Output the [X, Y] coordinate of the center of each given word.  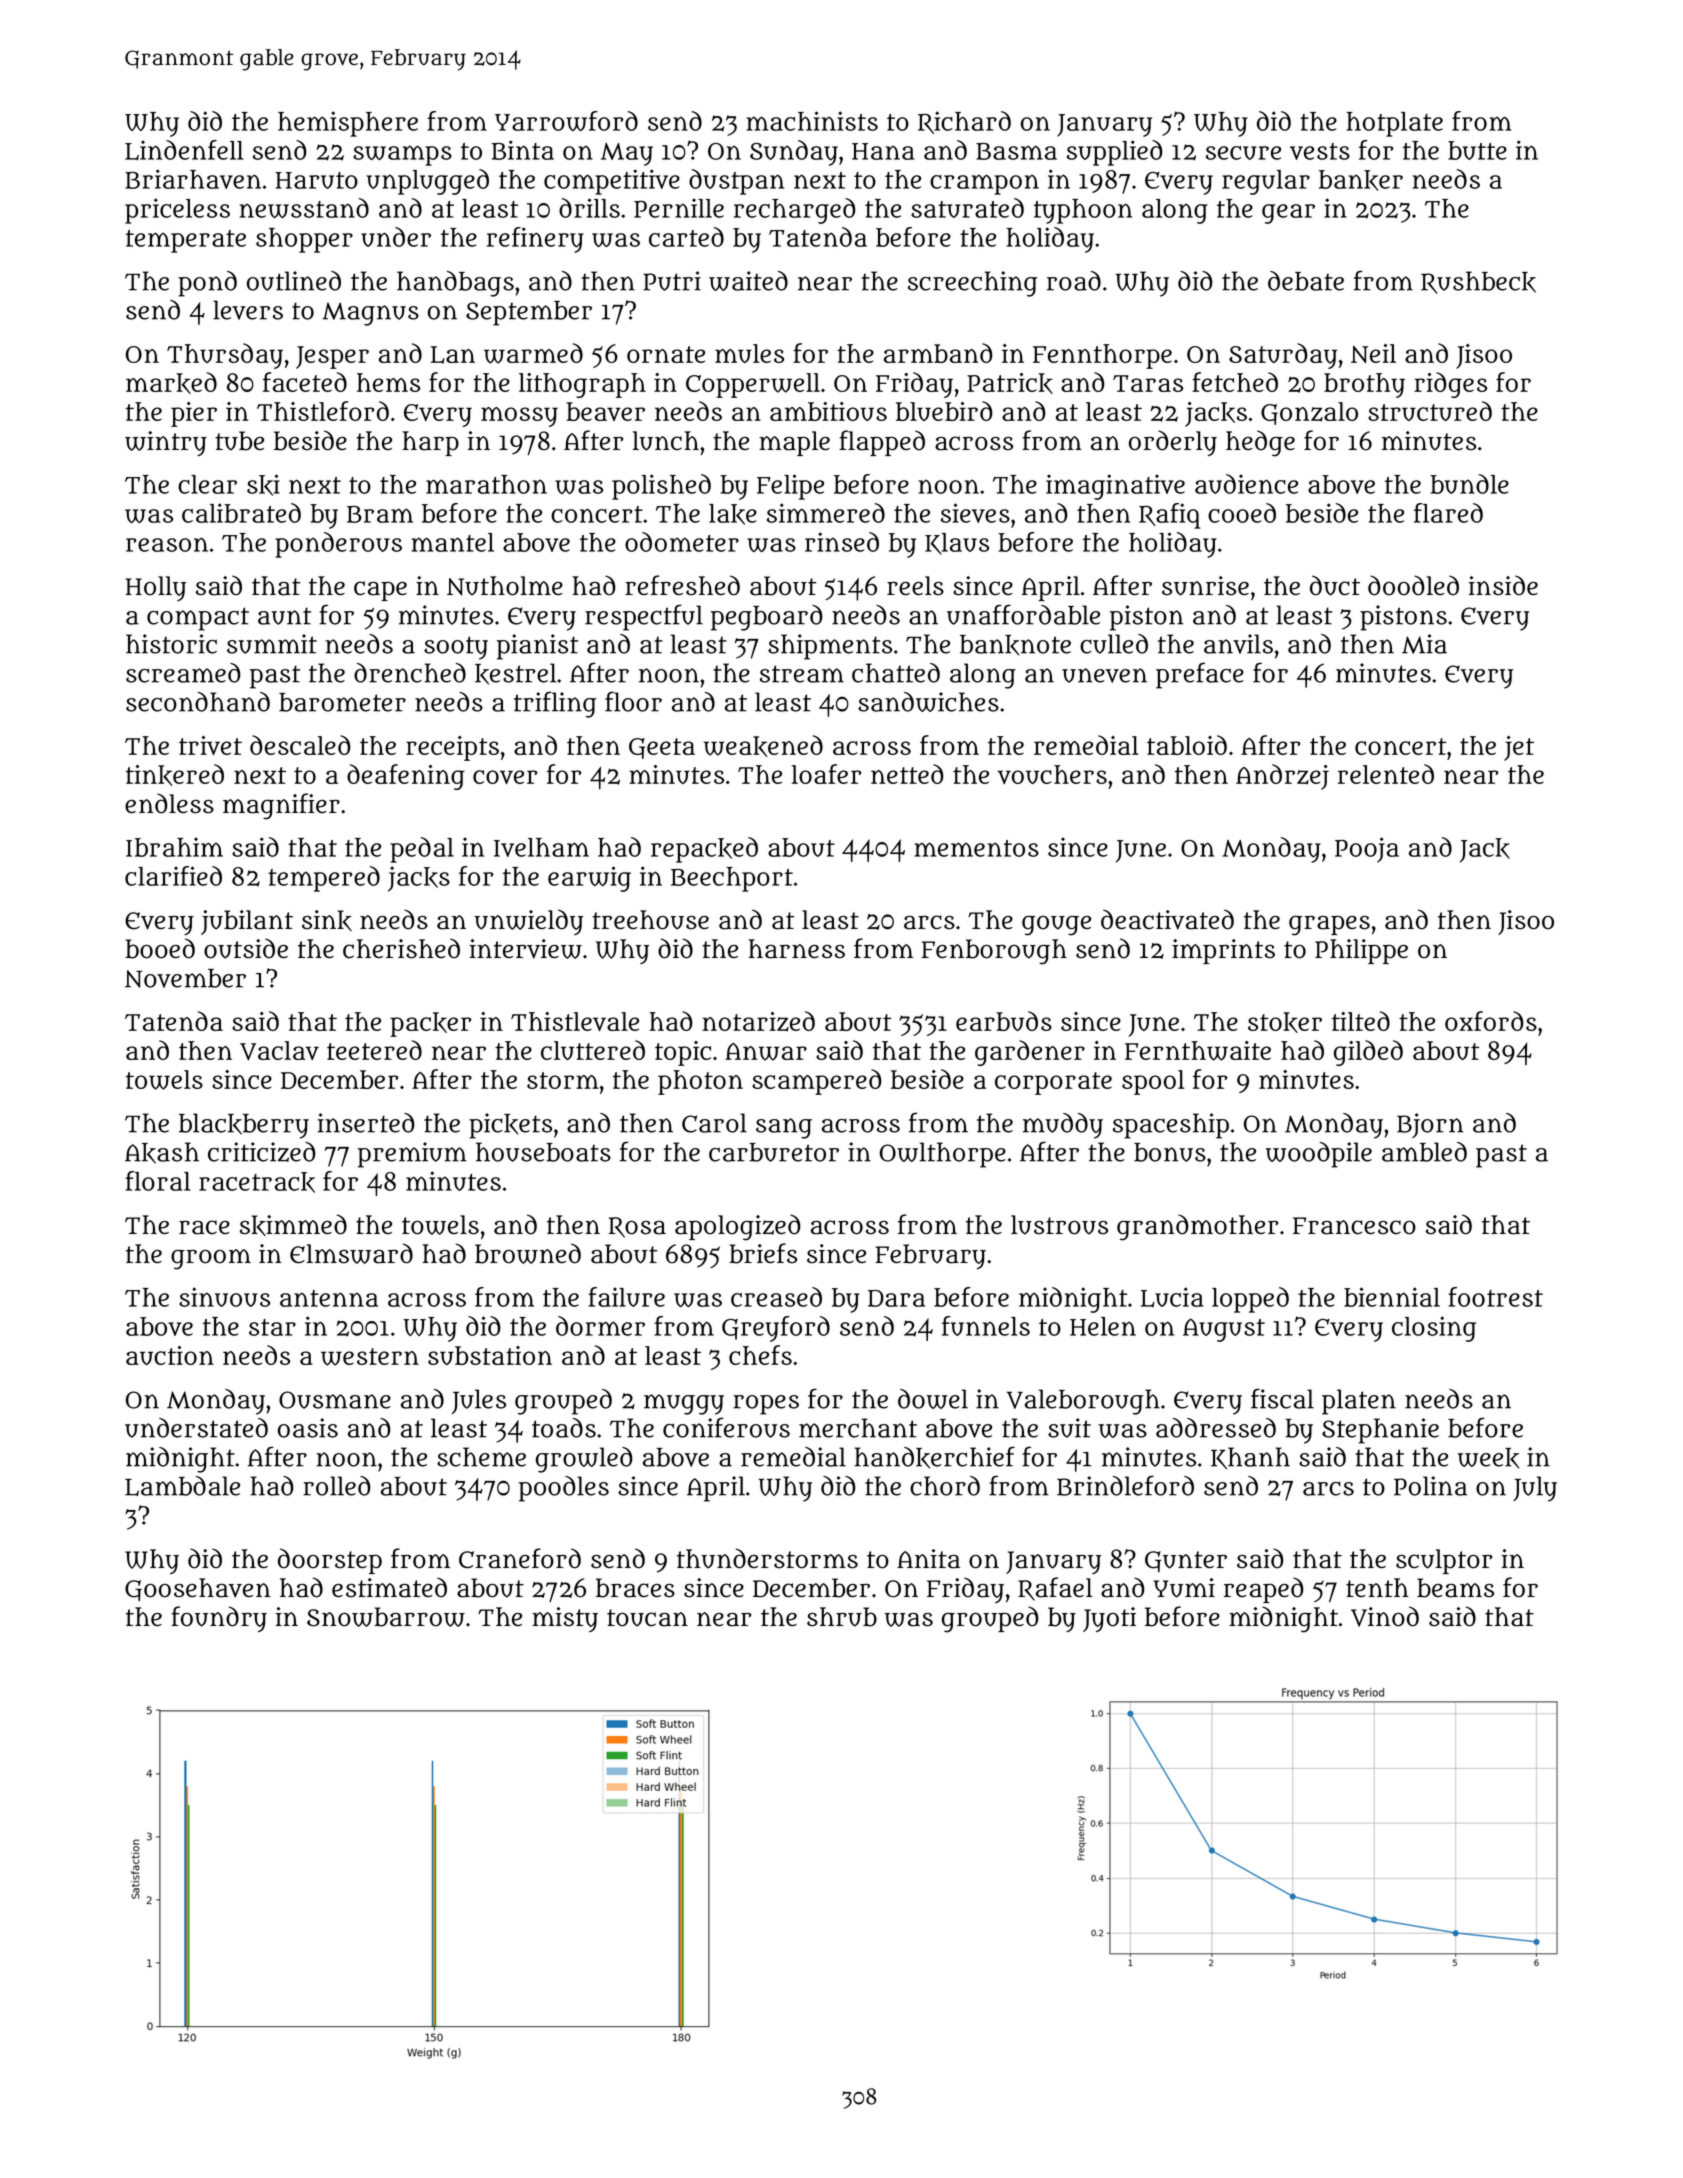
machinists [812, 121]
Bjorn [1430, 1125]
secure [1243, 153]
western [370, 1357]
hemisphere [348, 124]
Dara [896, 1298]
